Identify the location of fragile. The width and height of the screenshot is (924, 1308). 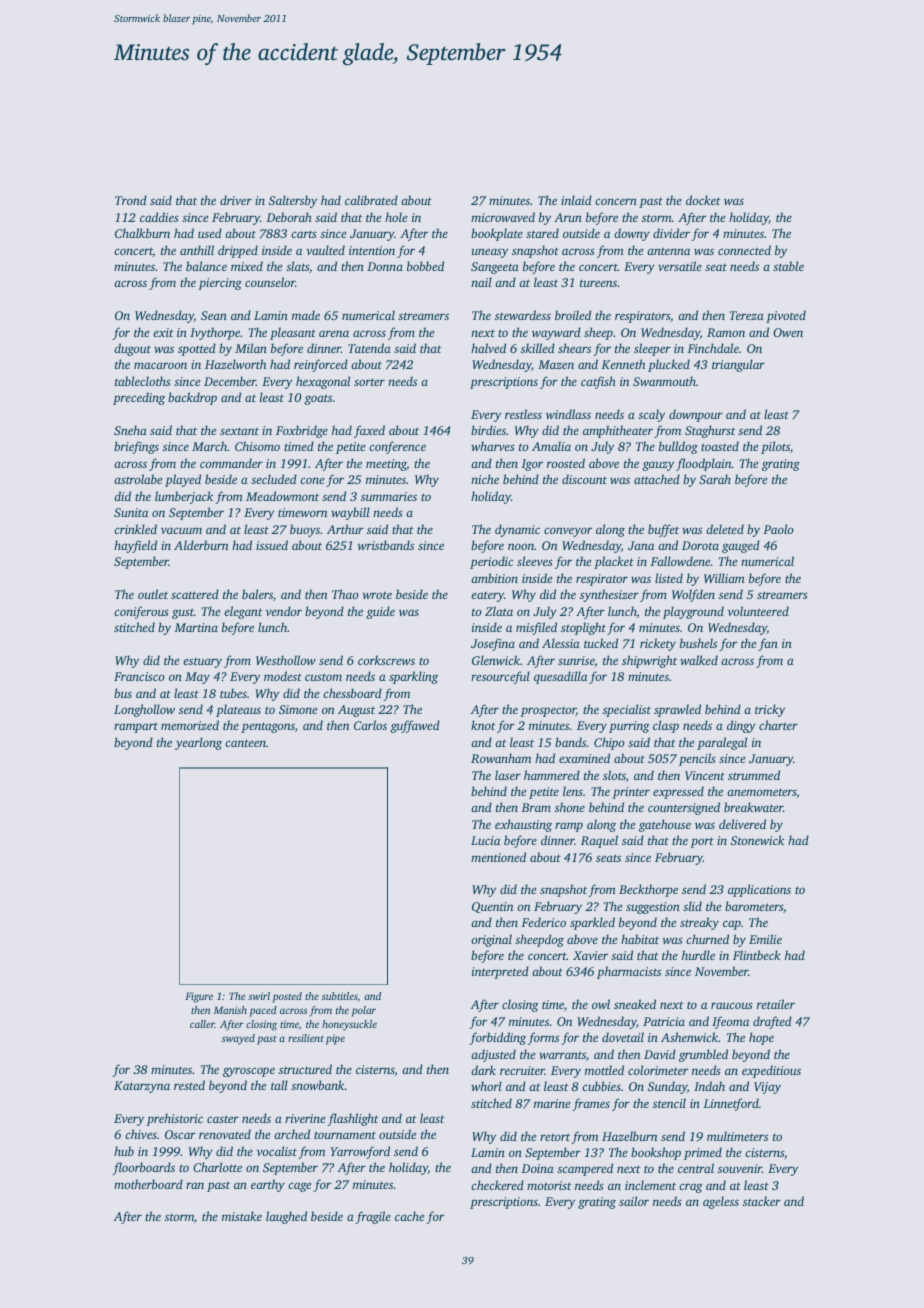
(373, 1217).
